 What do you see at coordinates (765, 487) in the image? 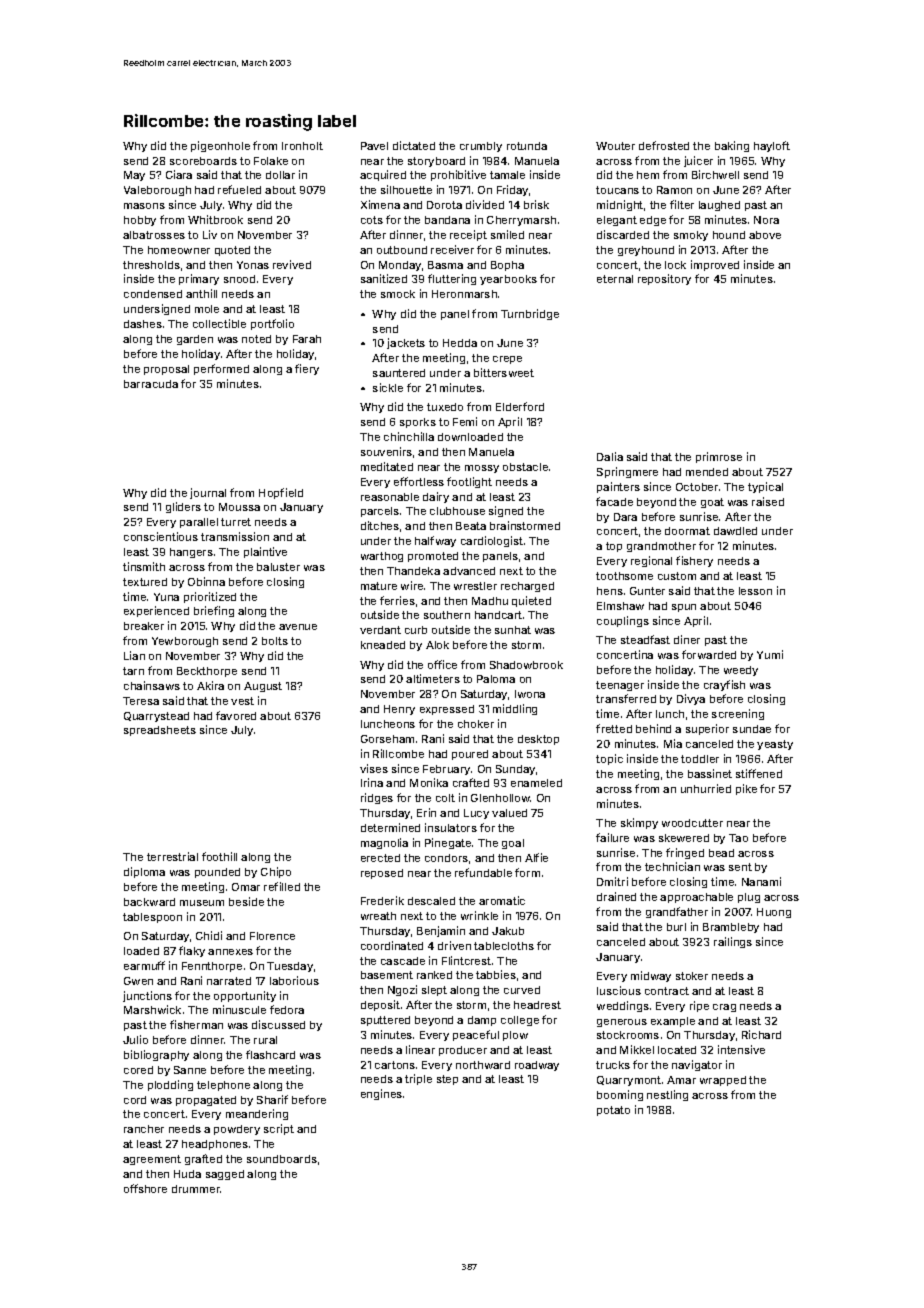
I see `typical` at bounding box center [765, 487].
